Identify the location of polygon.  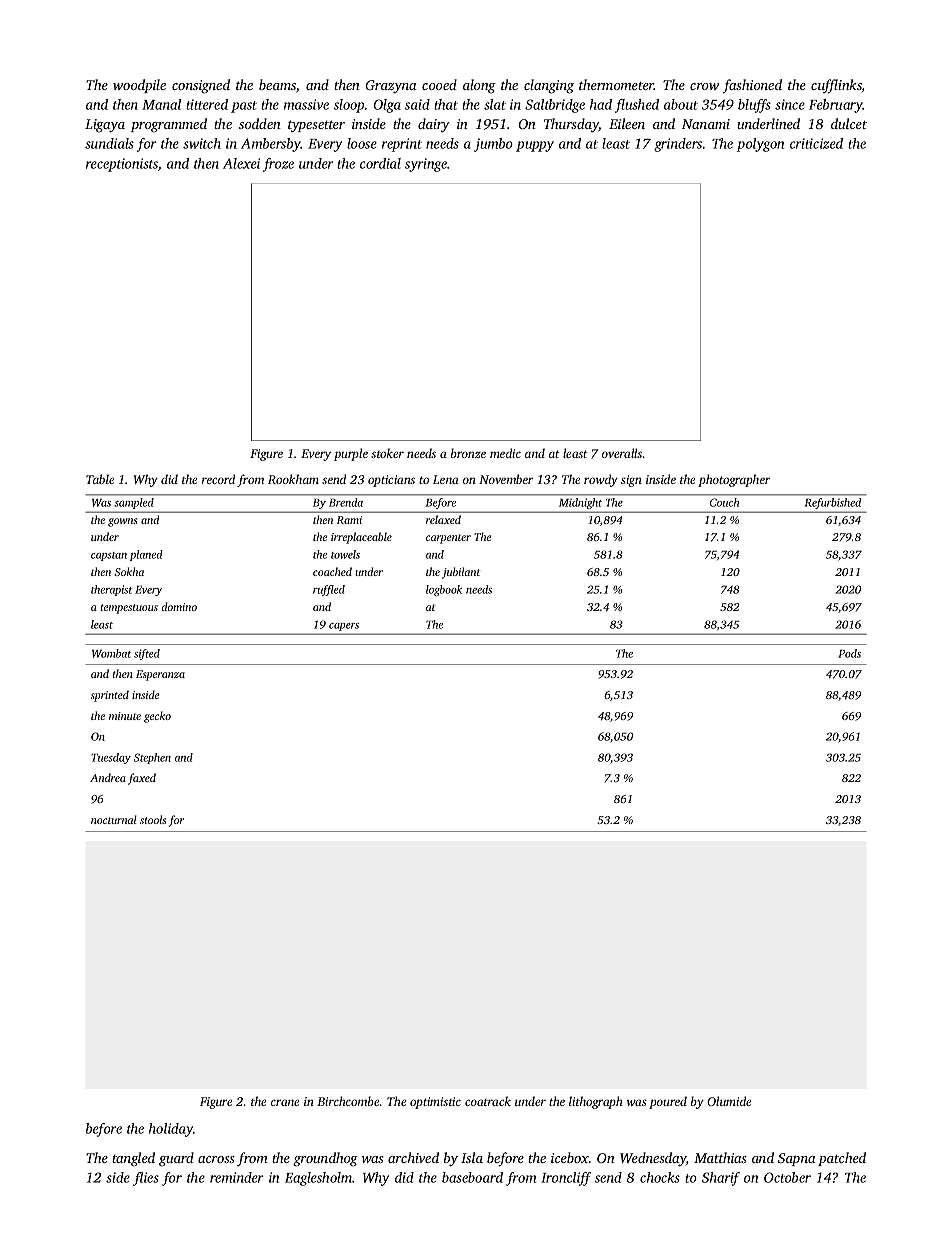
(760, 145).
